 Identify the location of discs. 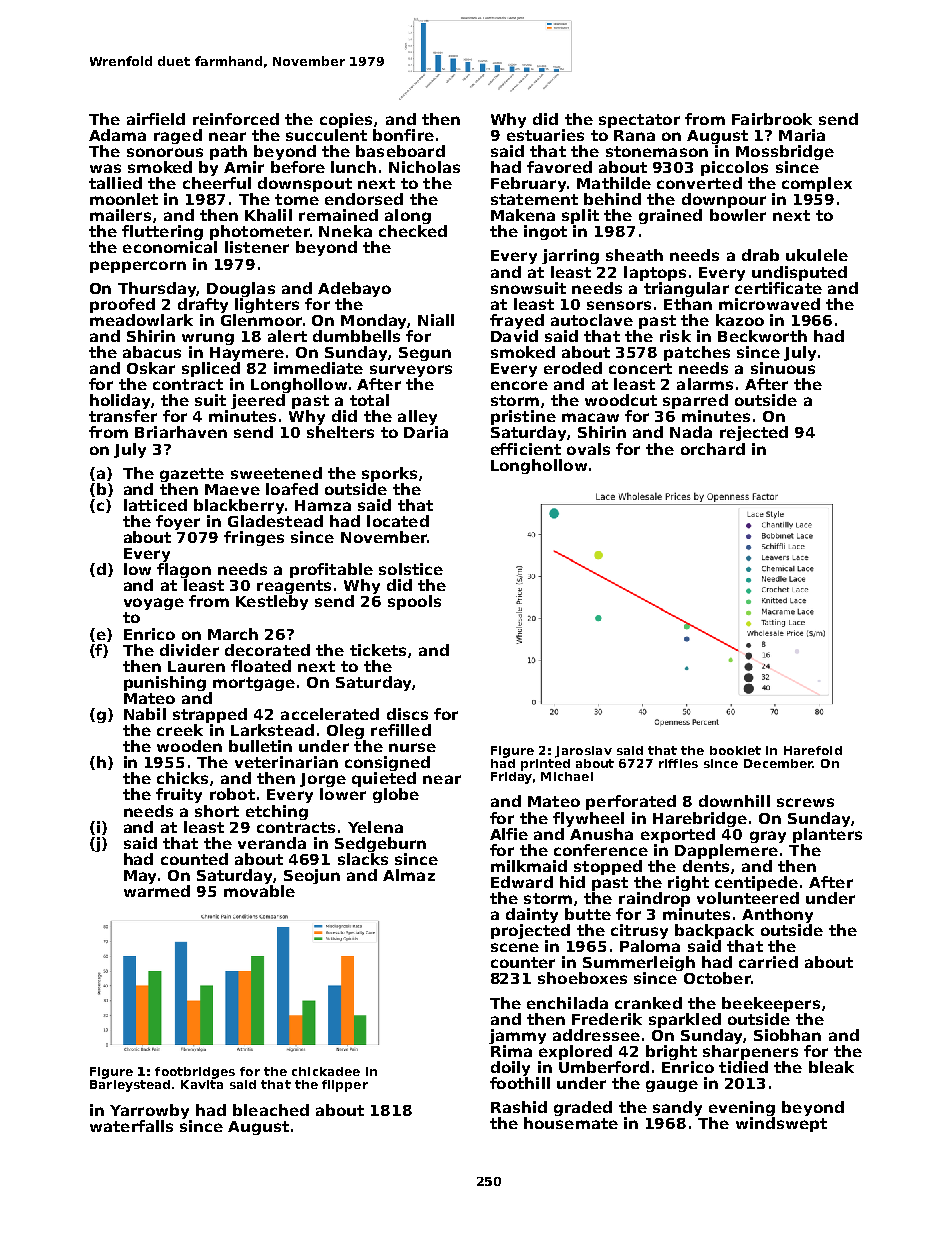
(407, 714).
